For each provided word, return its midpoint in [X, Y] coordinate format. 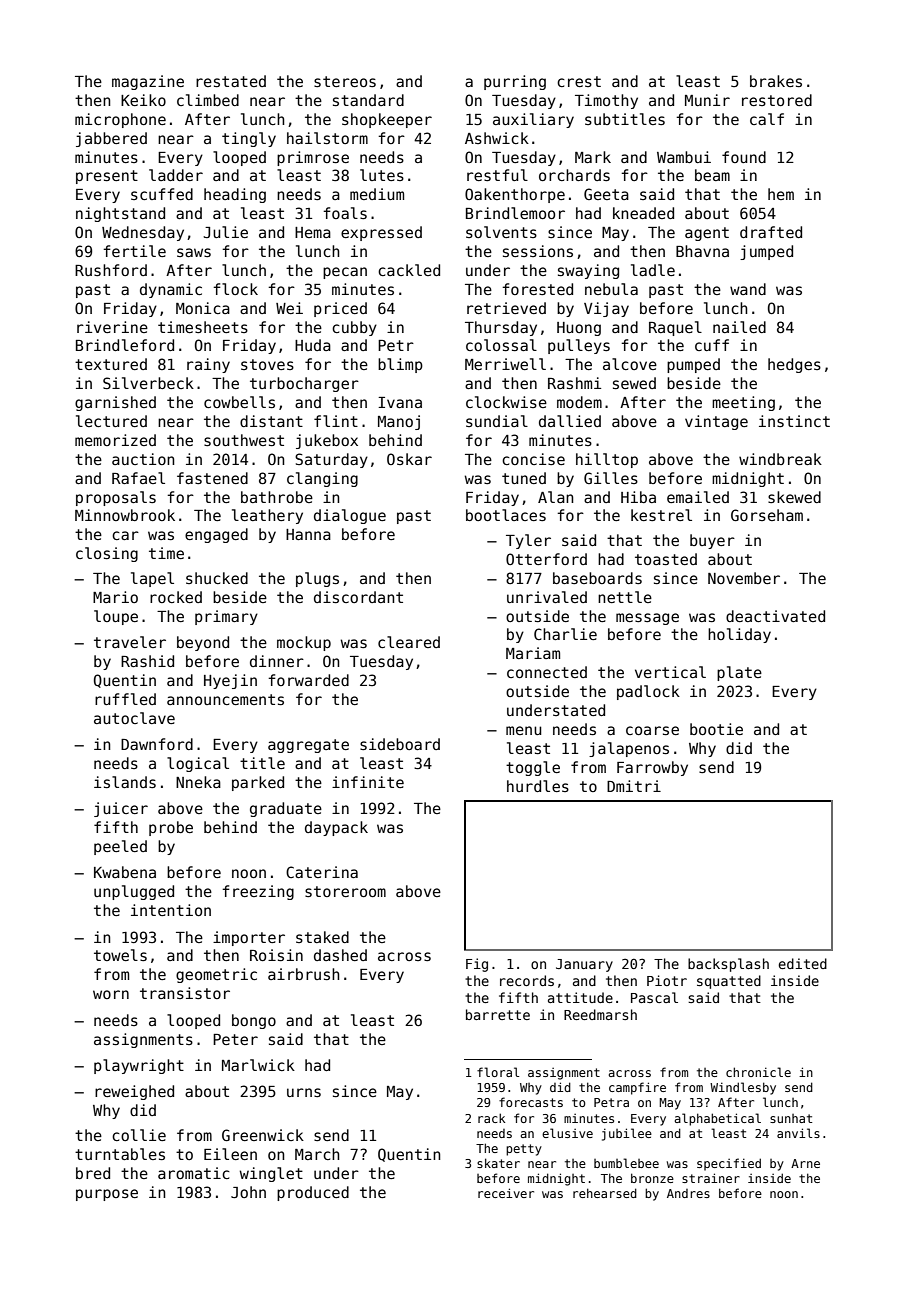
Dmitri [634, 786]
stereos [345, 81]
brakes [776, 81]
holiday [739, 635]
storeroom [345, 891]
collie [139, 1135]
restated [231, 81]
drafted [771, 232]
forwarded [308, 680]
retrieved [506, 308]
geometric [216, 975]
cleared [409, 642]
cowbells [239, 402]
